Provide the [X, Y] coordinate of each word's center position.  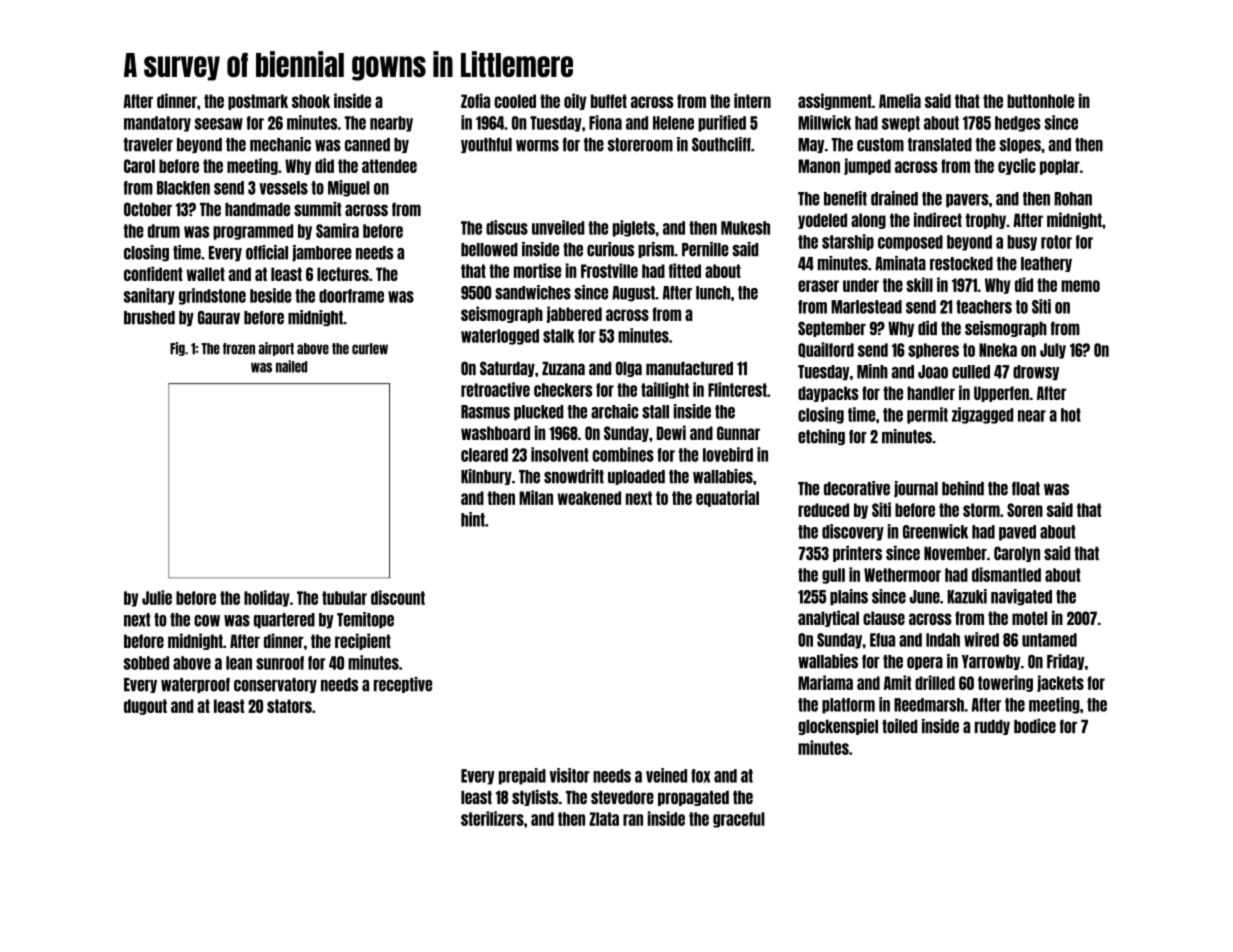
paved [1017, 533]
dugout [145, 707]
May [811, 145]
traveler [148, 145]
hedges [1018, 124]
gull [833, 576]
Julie [157, 597]
